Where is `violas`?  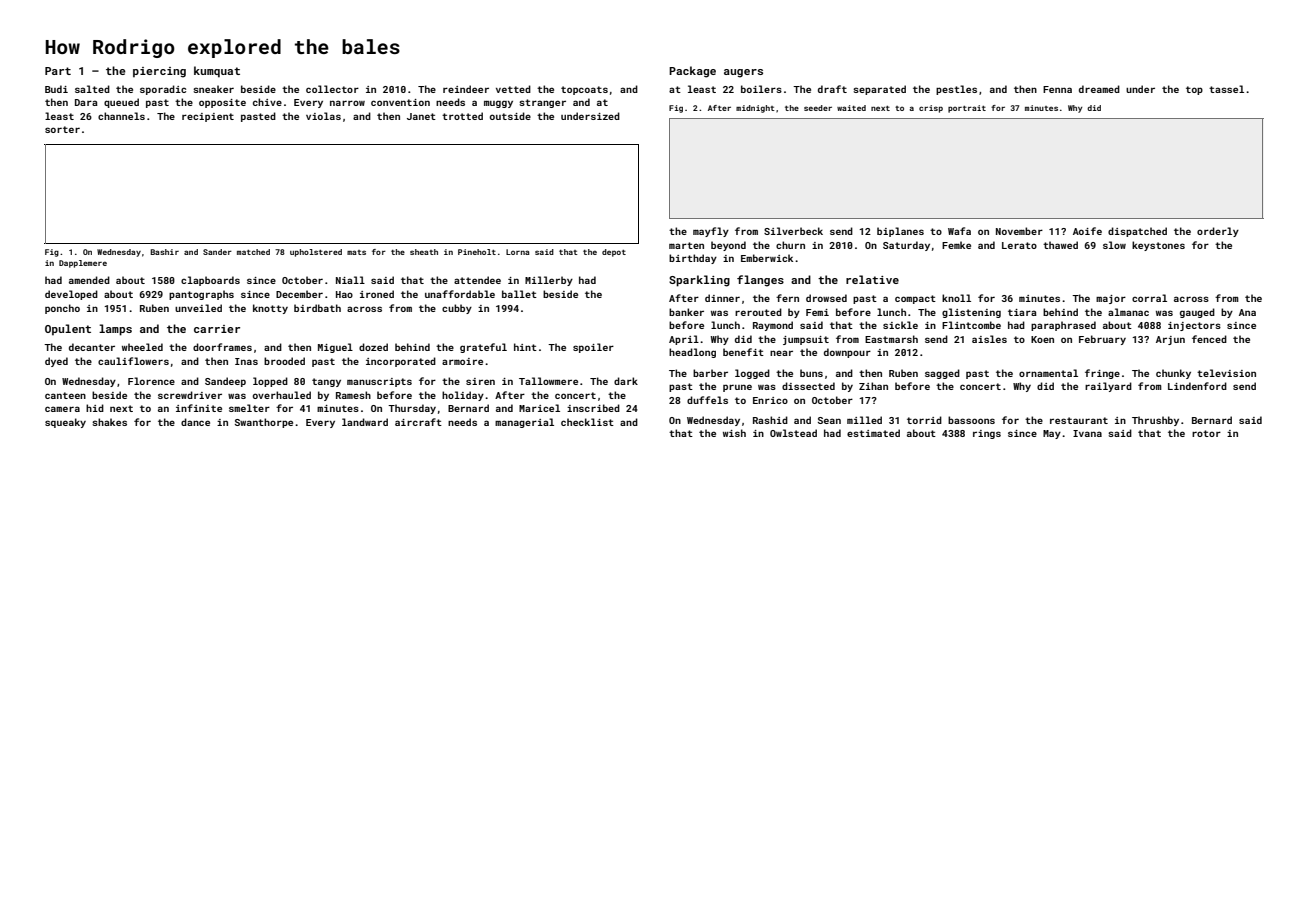
violas is located at coordinates (323, 116).
